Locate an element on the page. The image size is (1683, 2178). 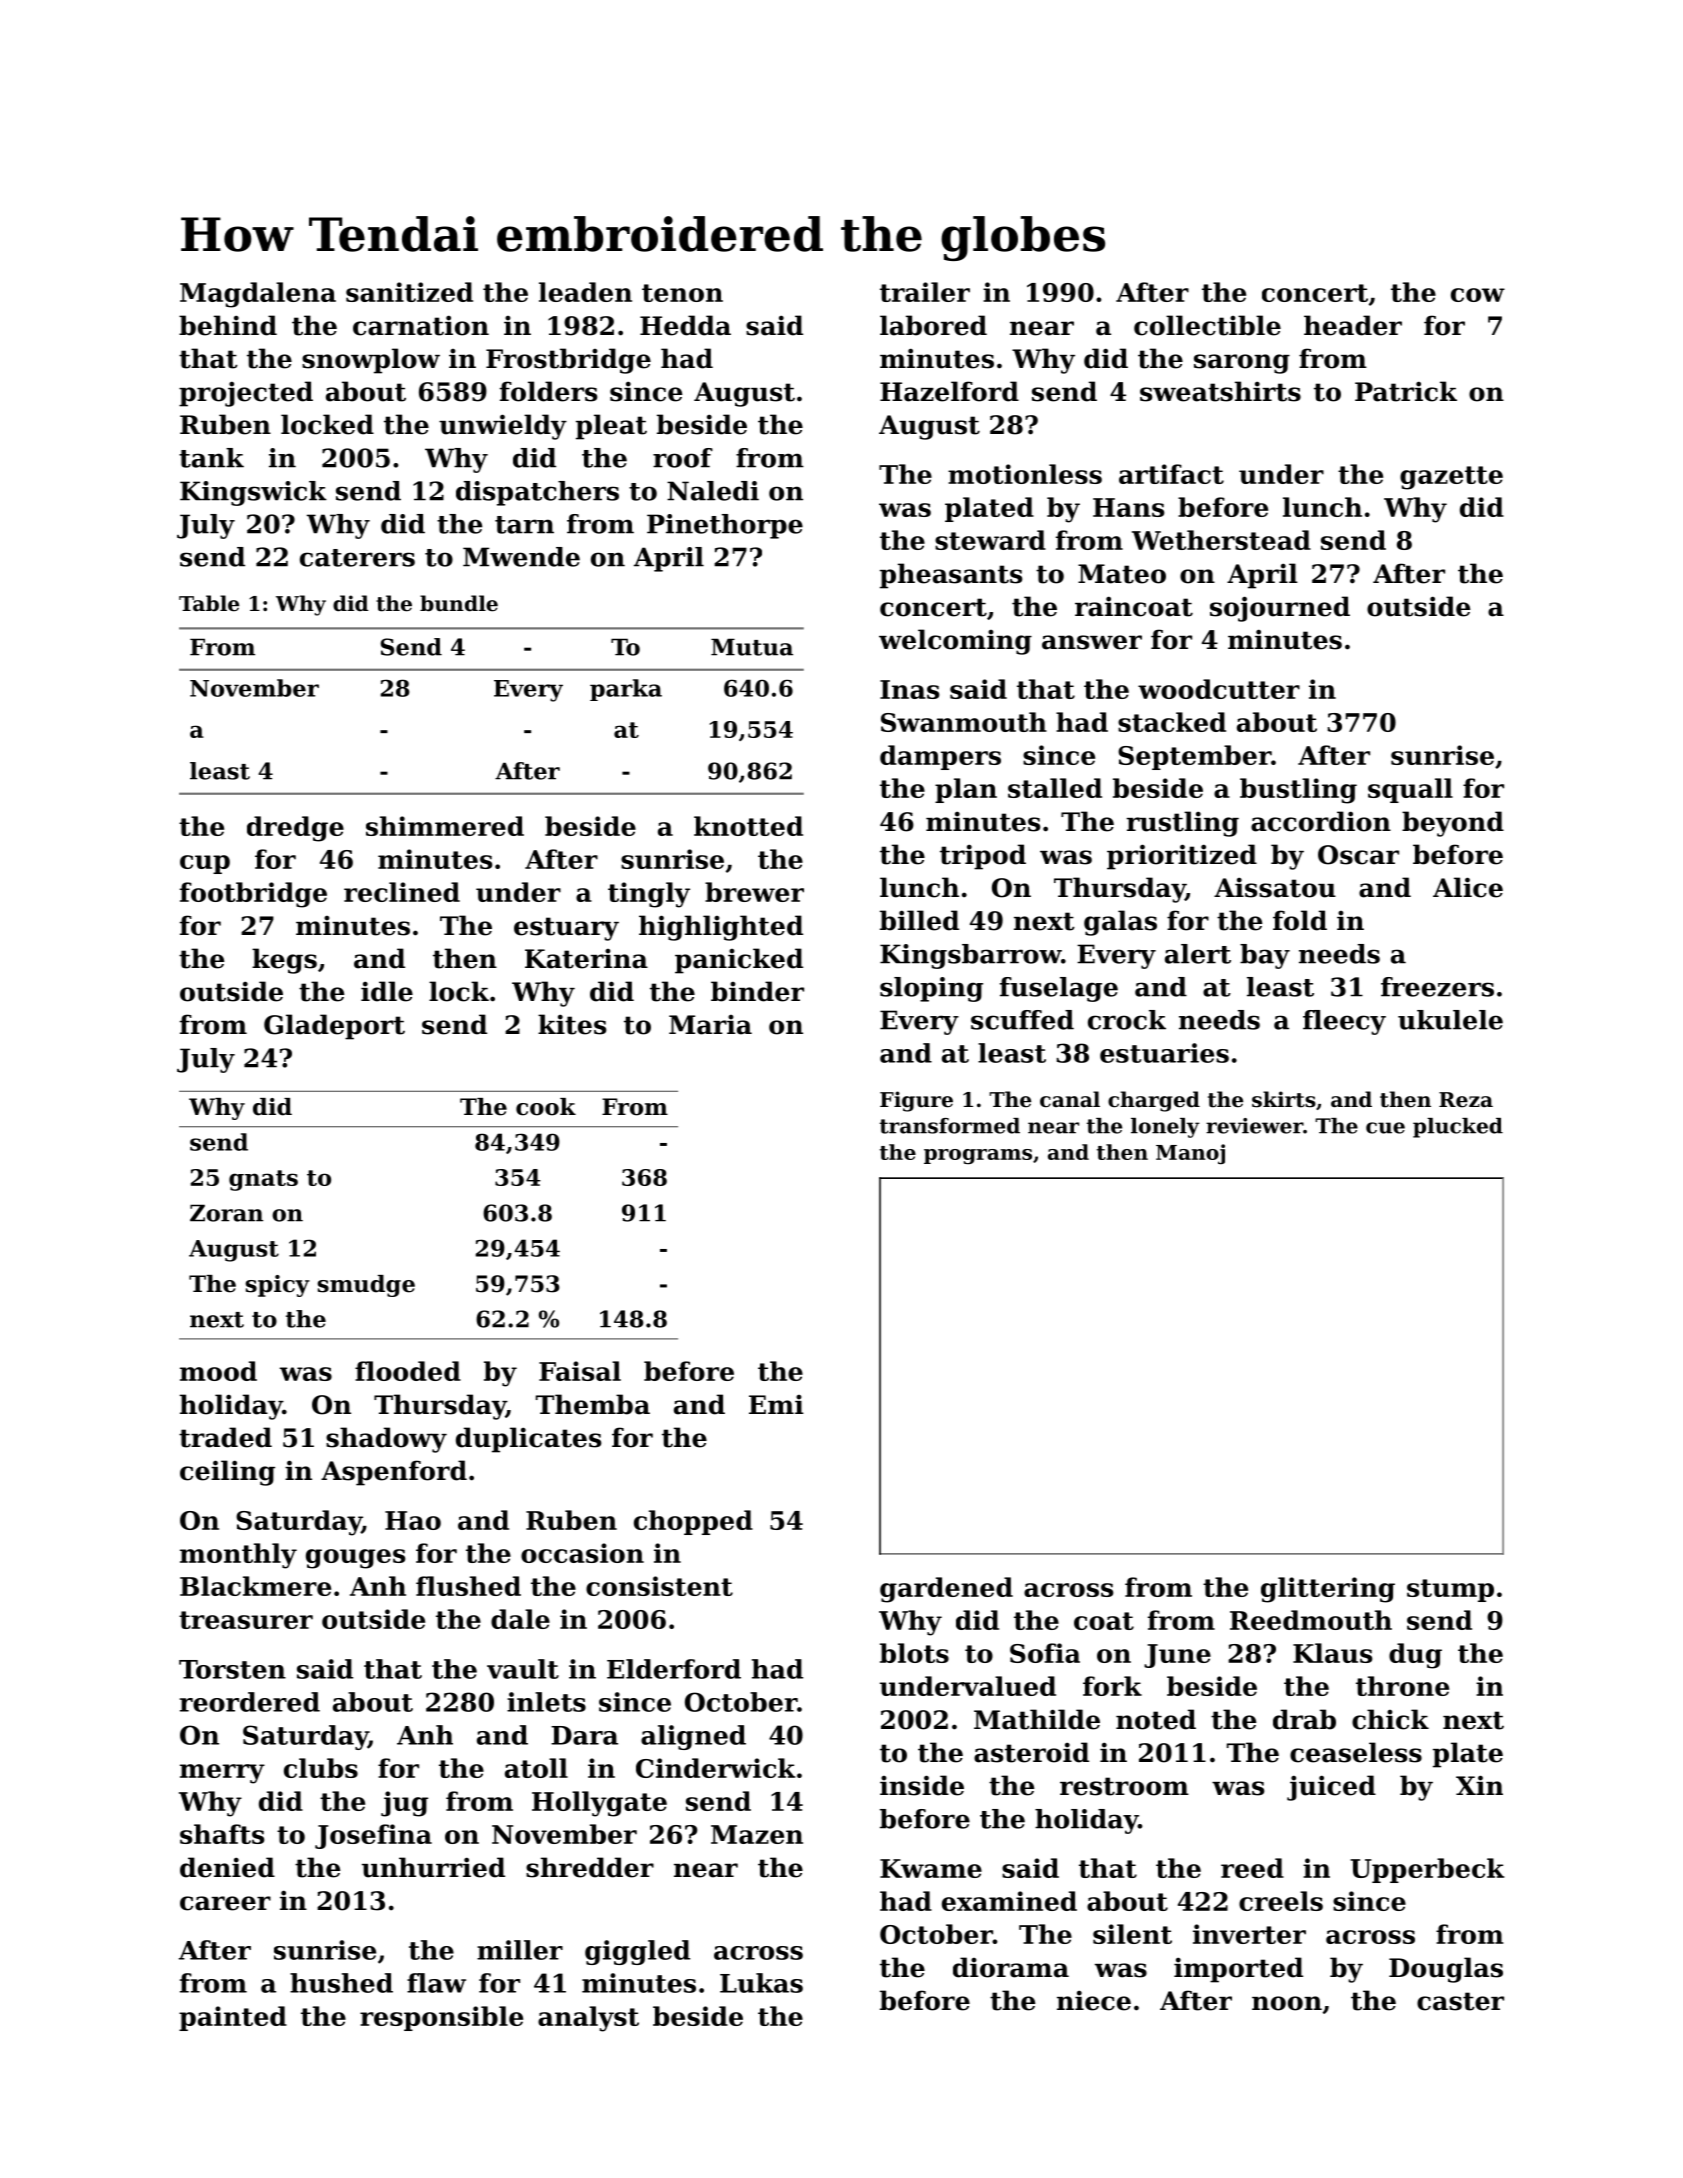
glittering is located at coordinates (1328, 1590).
